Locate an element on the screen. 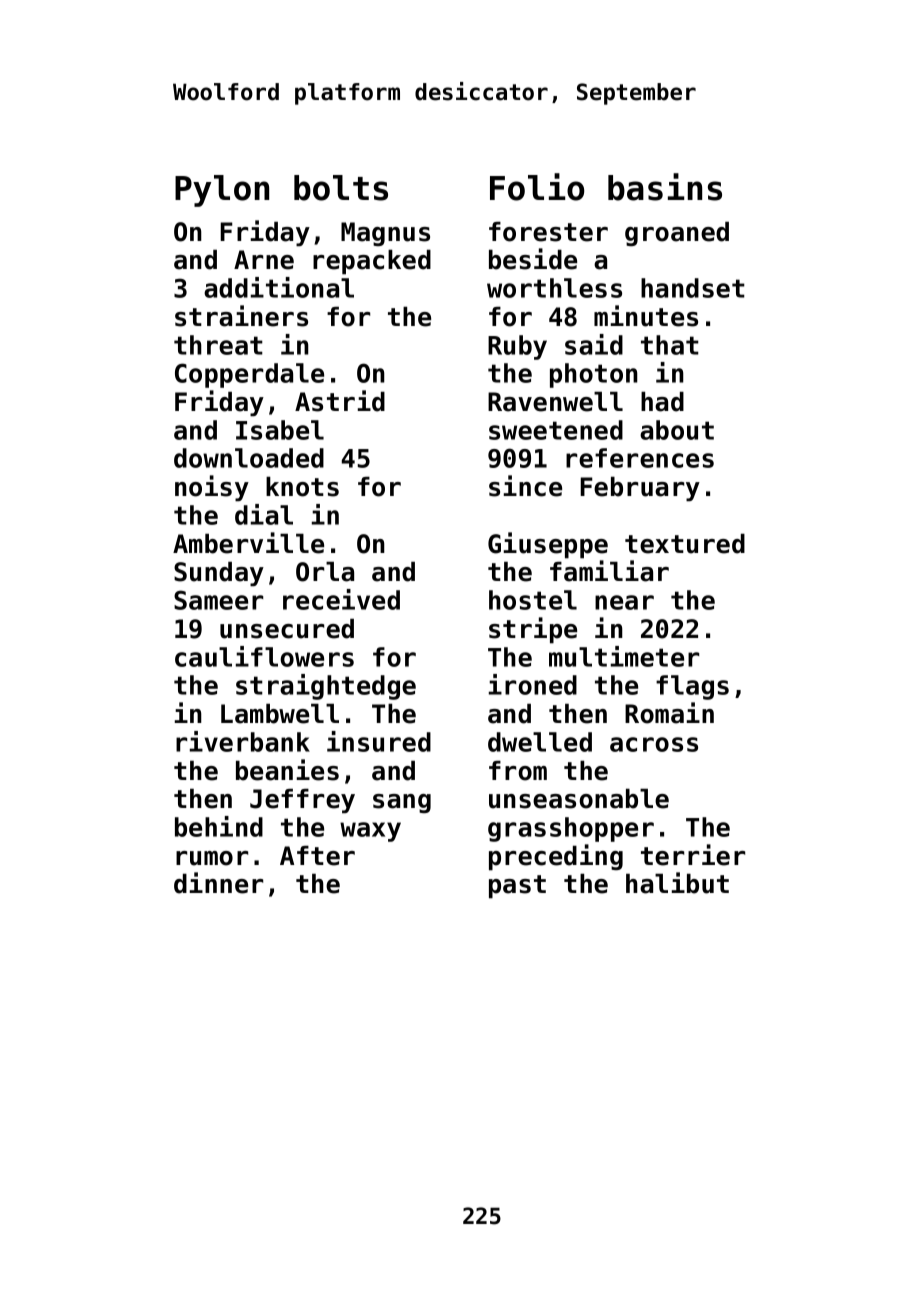  insured is located at coordinates (379, 741).
